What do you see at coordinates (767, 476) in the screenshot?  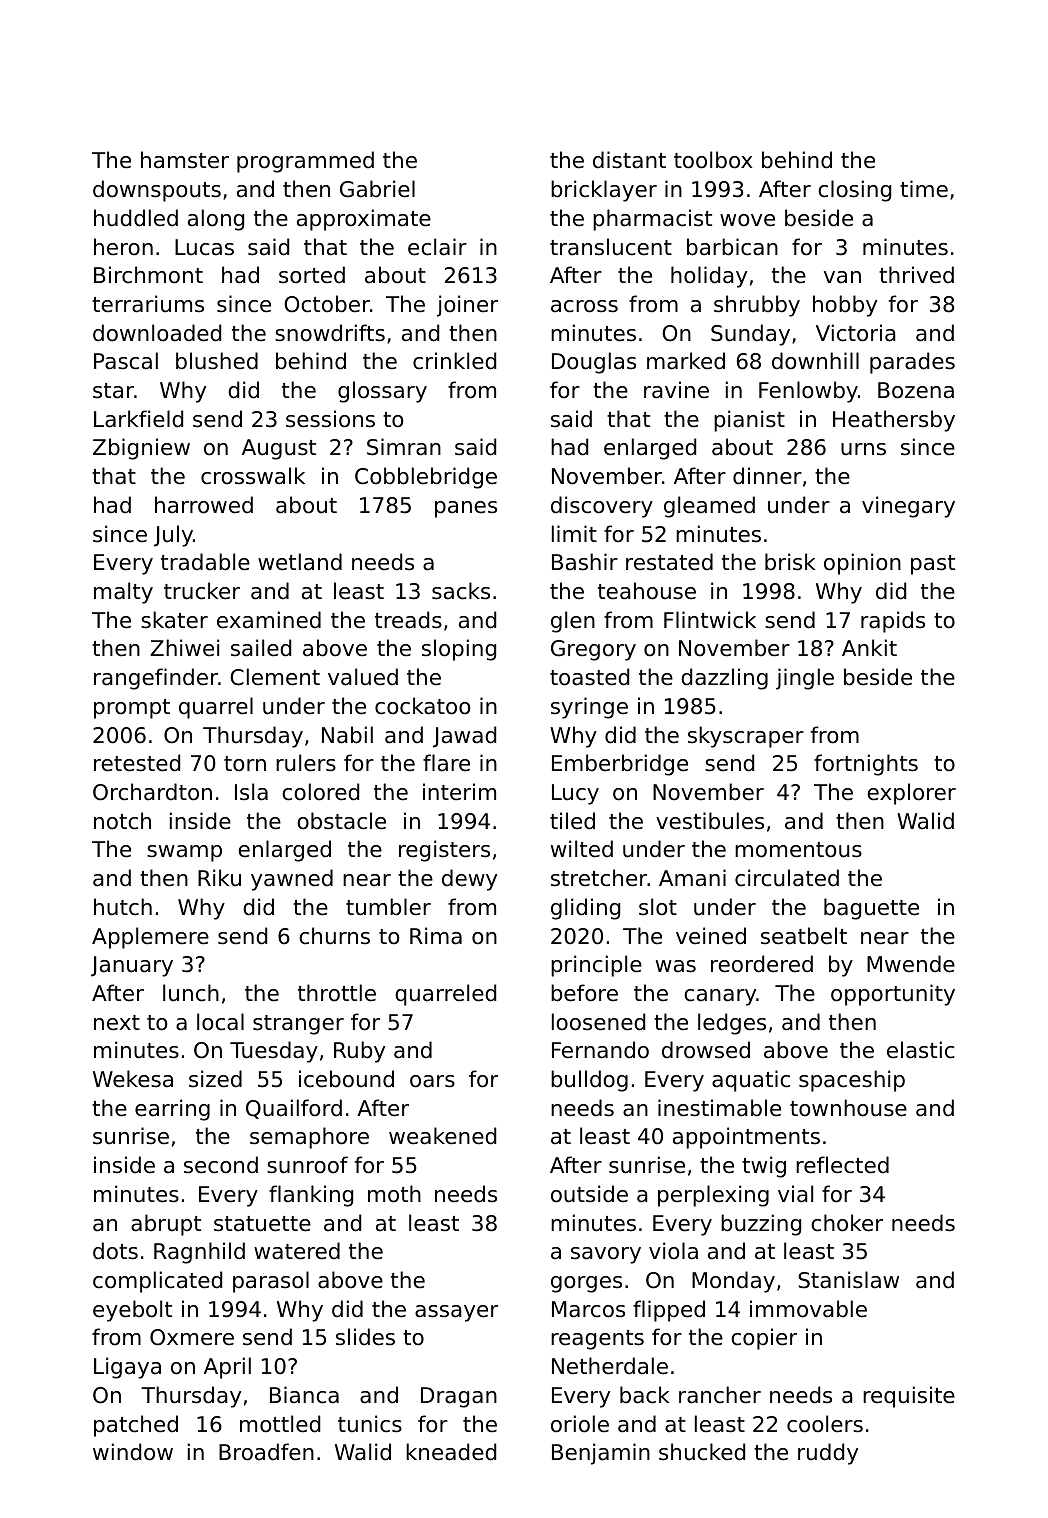 I see `dinner` at bounding box center [767, 476].
